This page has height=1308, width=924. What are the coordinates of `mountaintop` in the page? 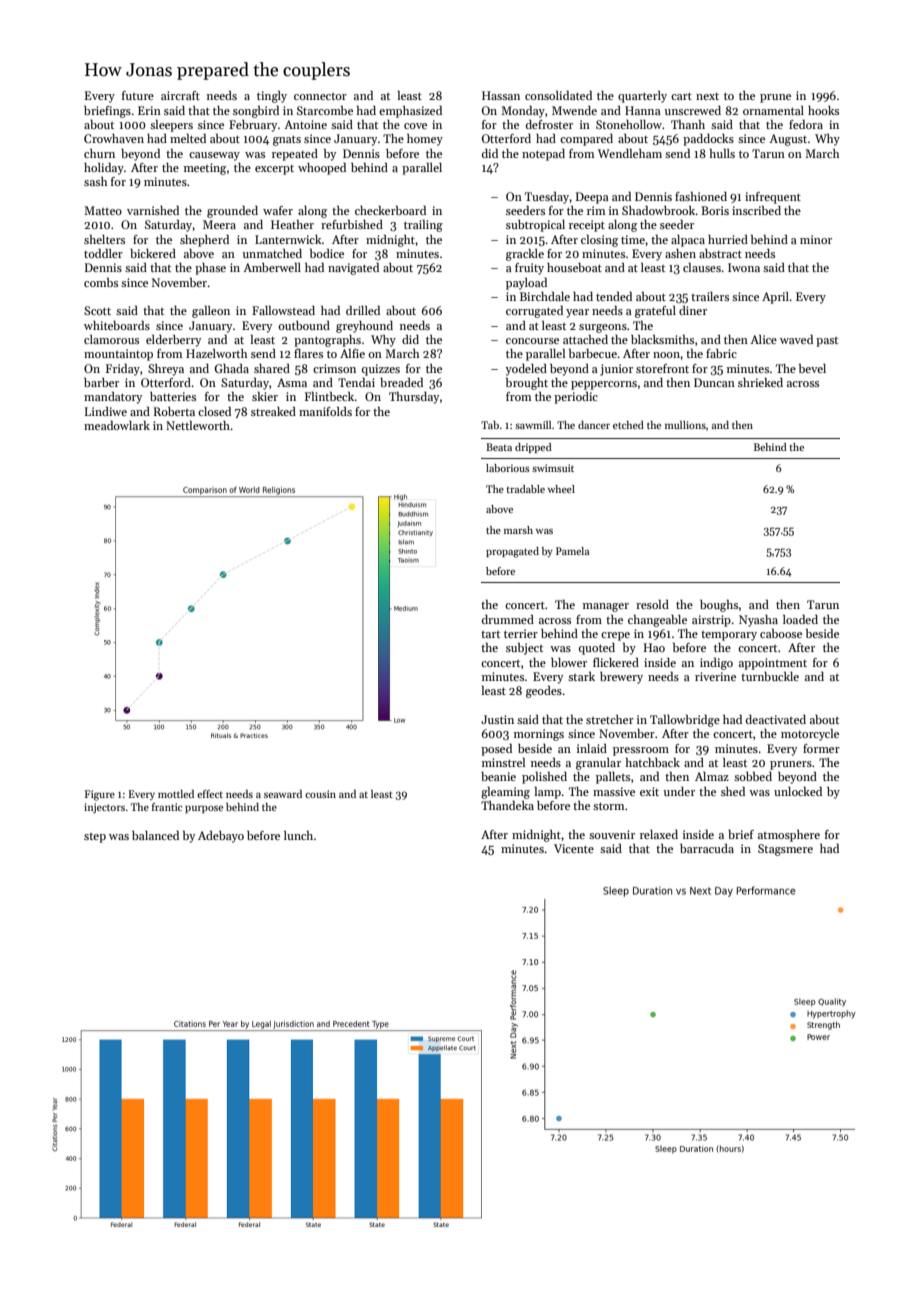 It's located at (118, 355).
